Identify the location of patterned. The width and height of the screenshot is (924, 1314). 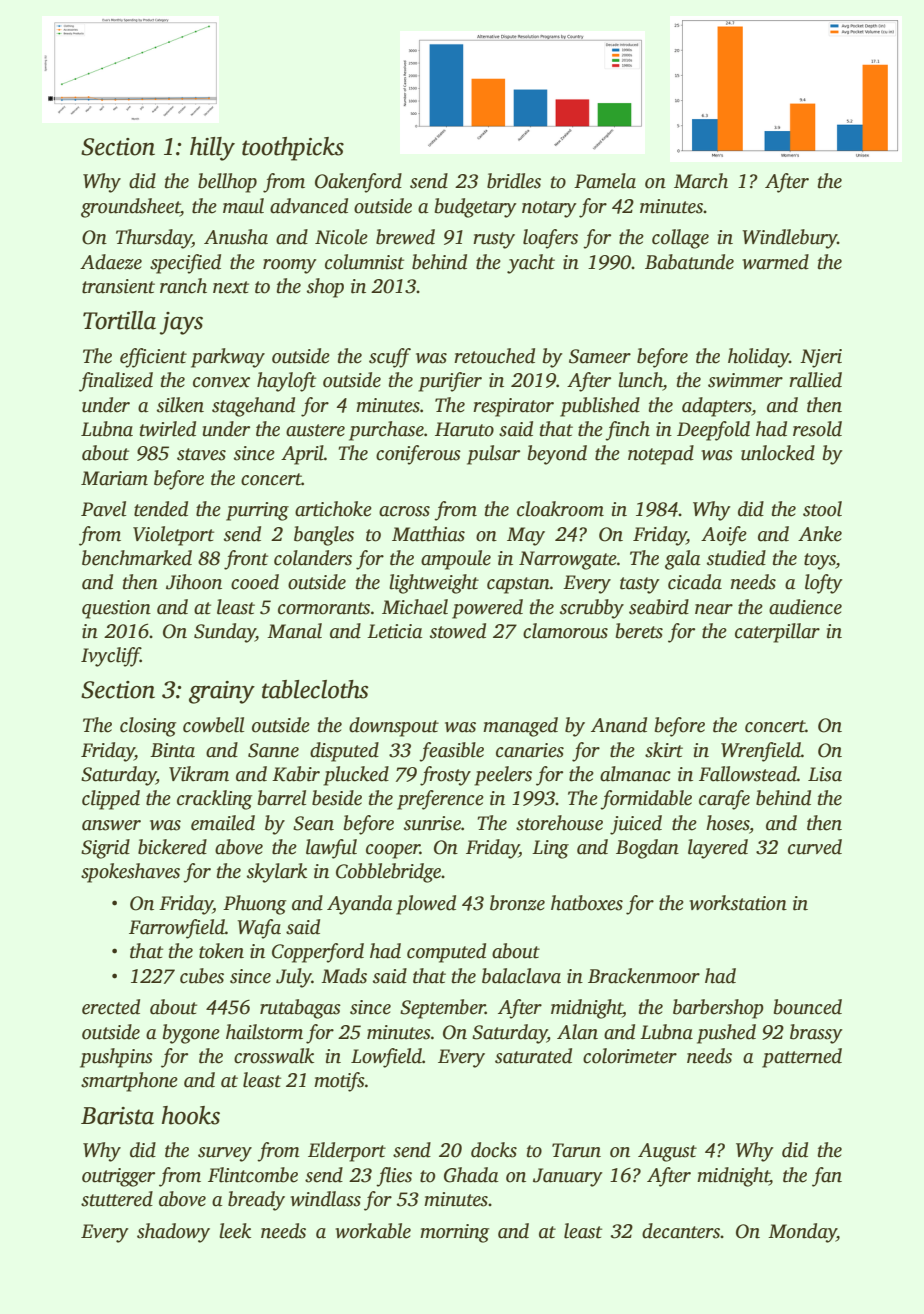
(802, 1058).
